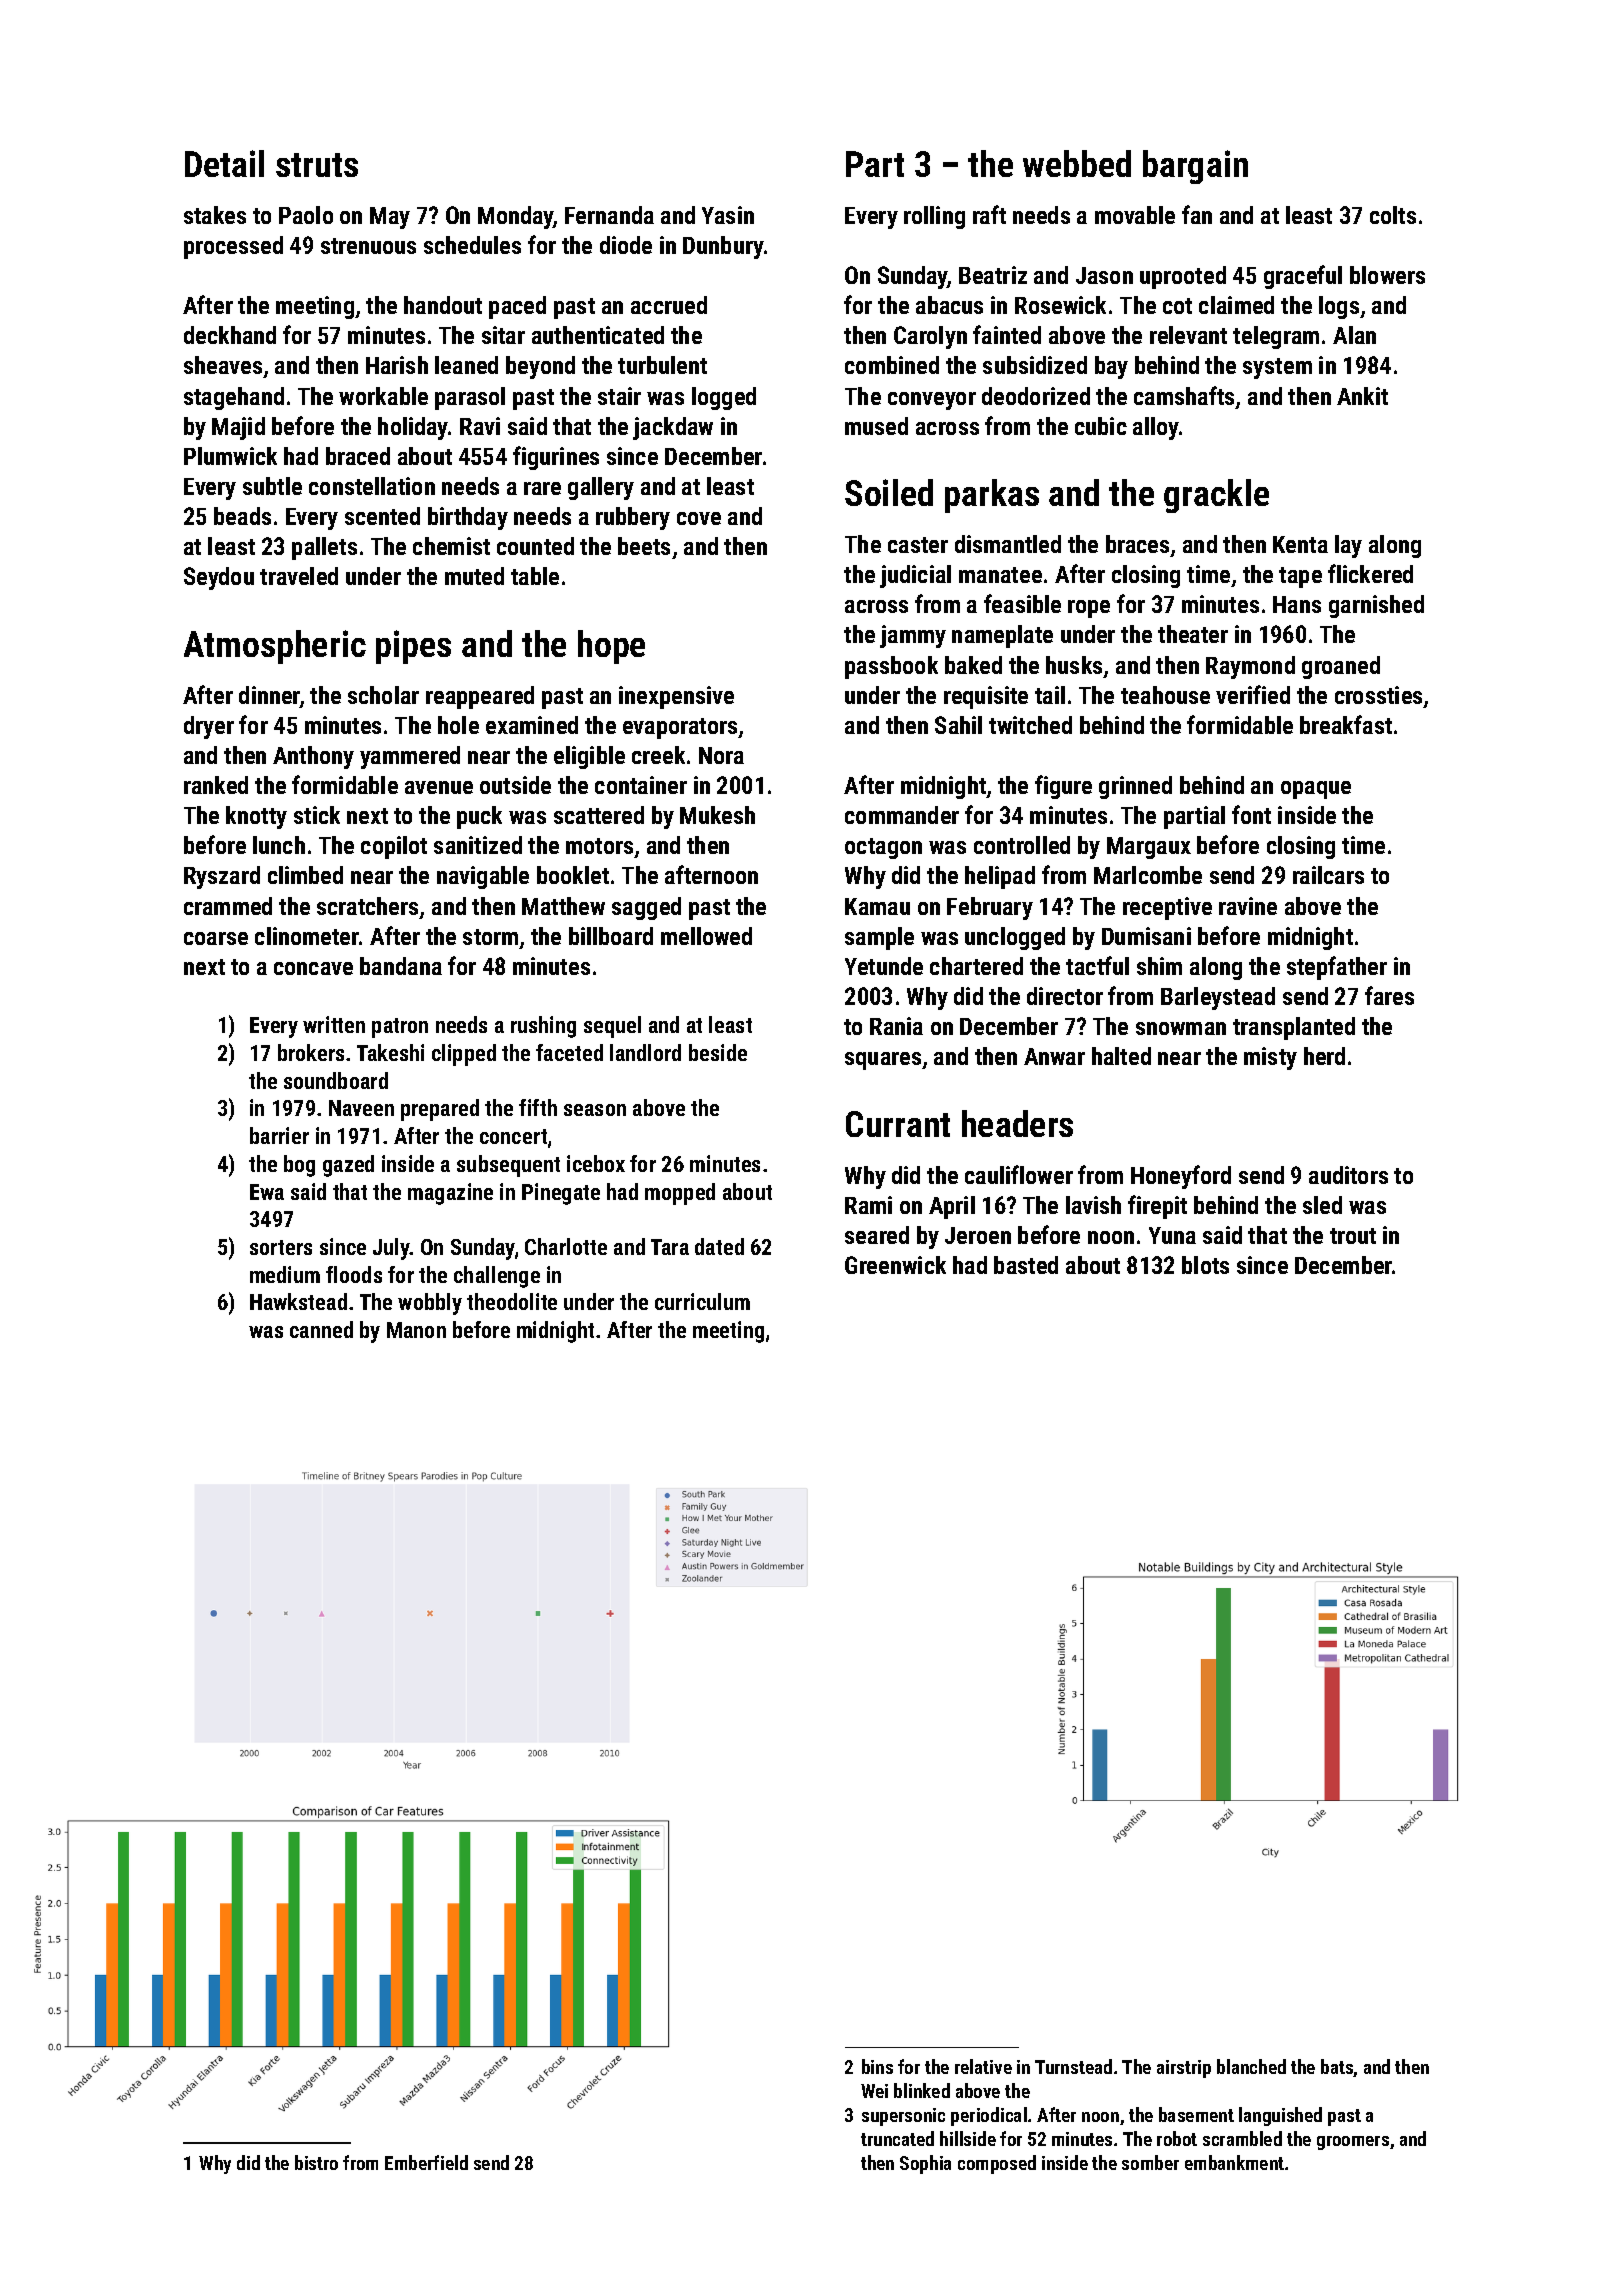  What do you see at coordinates (1205, 1265) in the screenshot?
I see `blots` at bounding box center [1205, 1265].
